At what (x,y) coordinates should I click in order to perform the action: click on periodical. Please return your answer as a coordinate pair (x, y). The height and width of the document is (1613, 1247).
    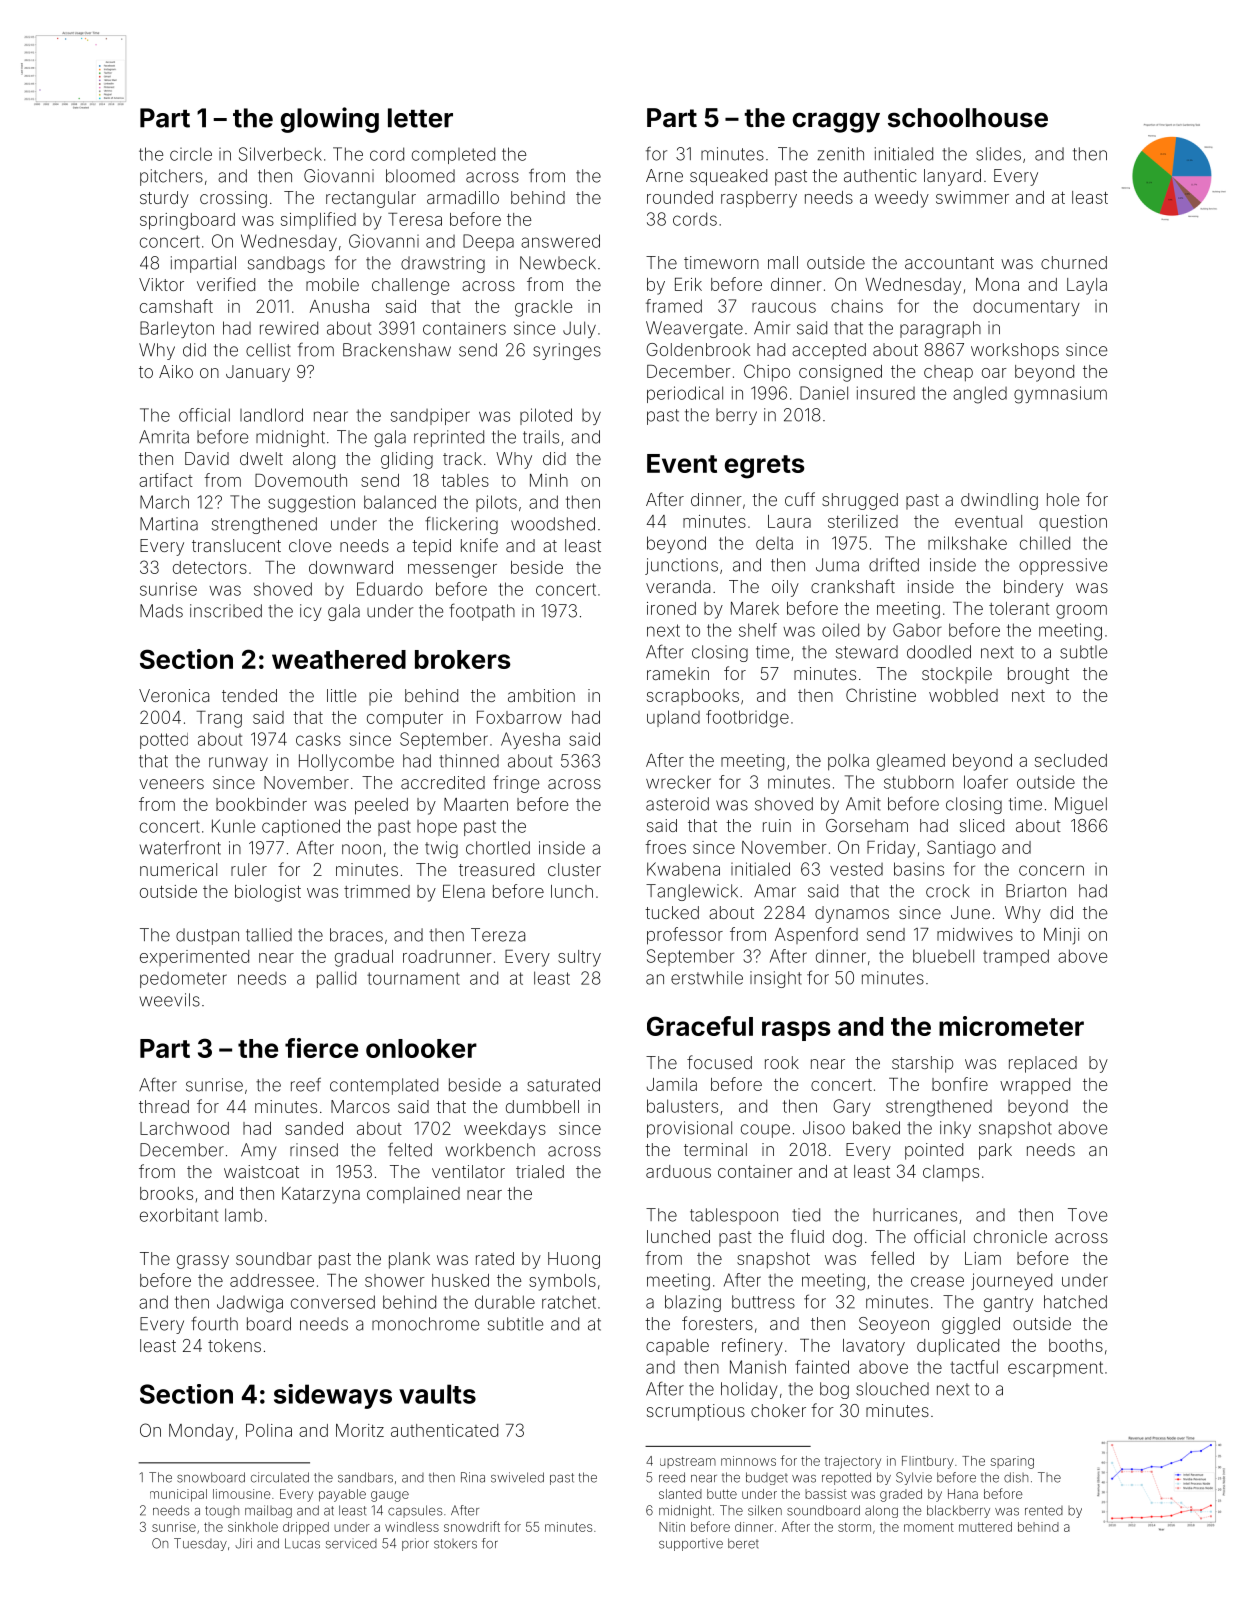
    Looking at the image, I should click on (685, 394).
